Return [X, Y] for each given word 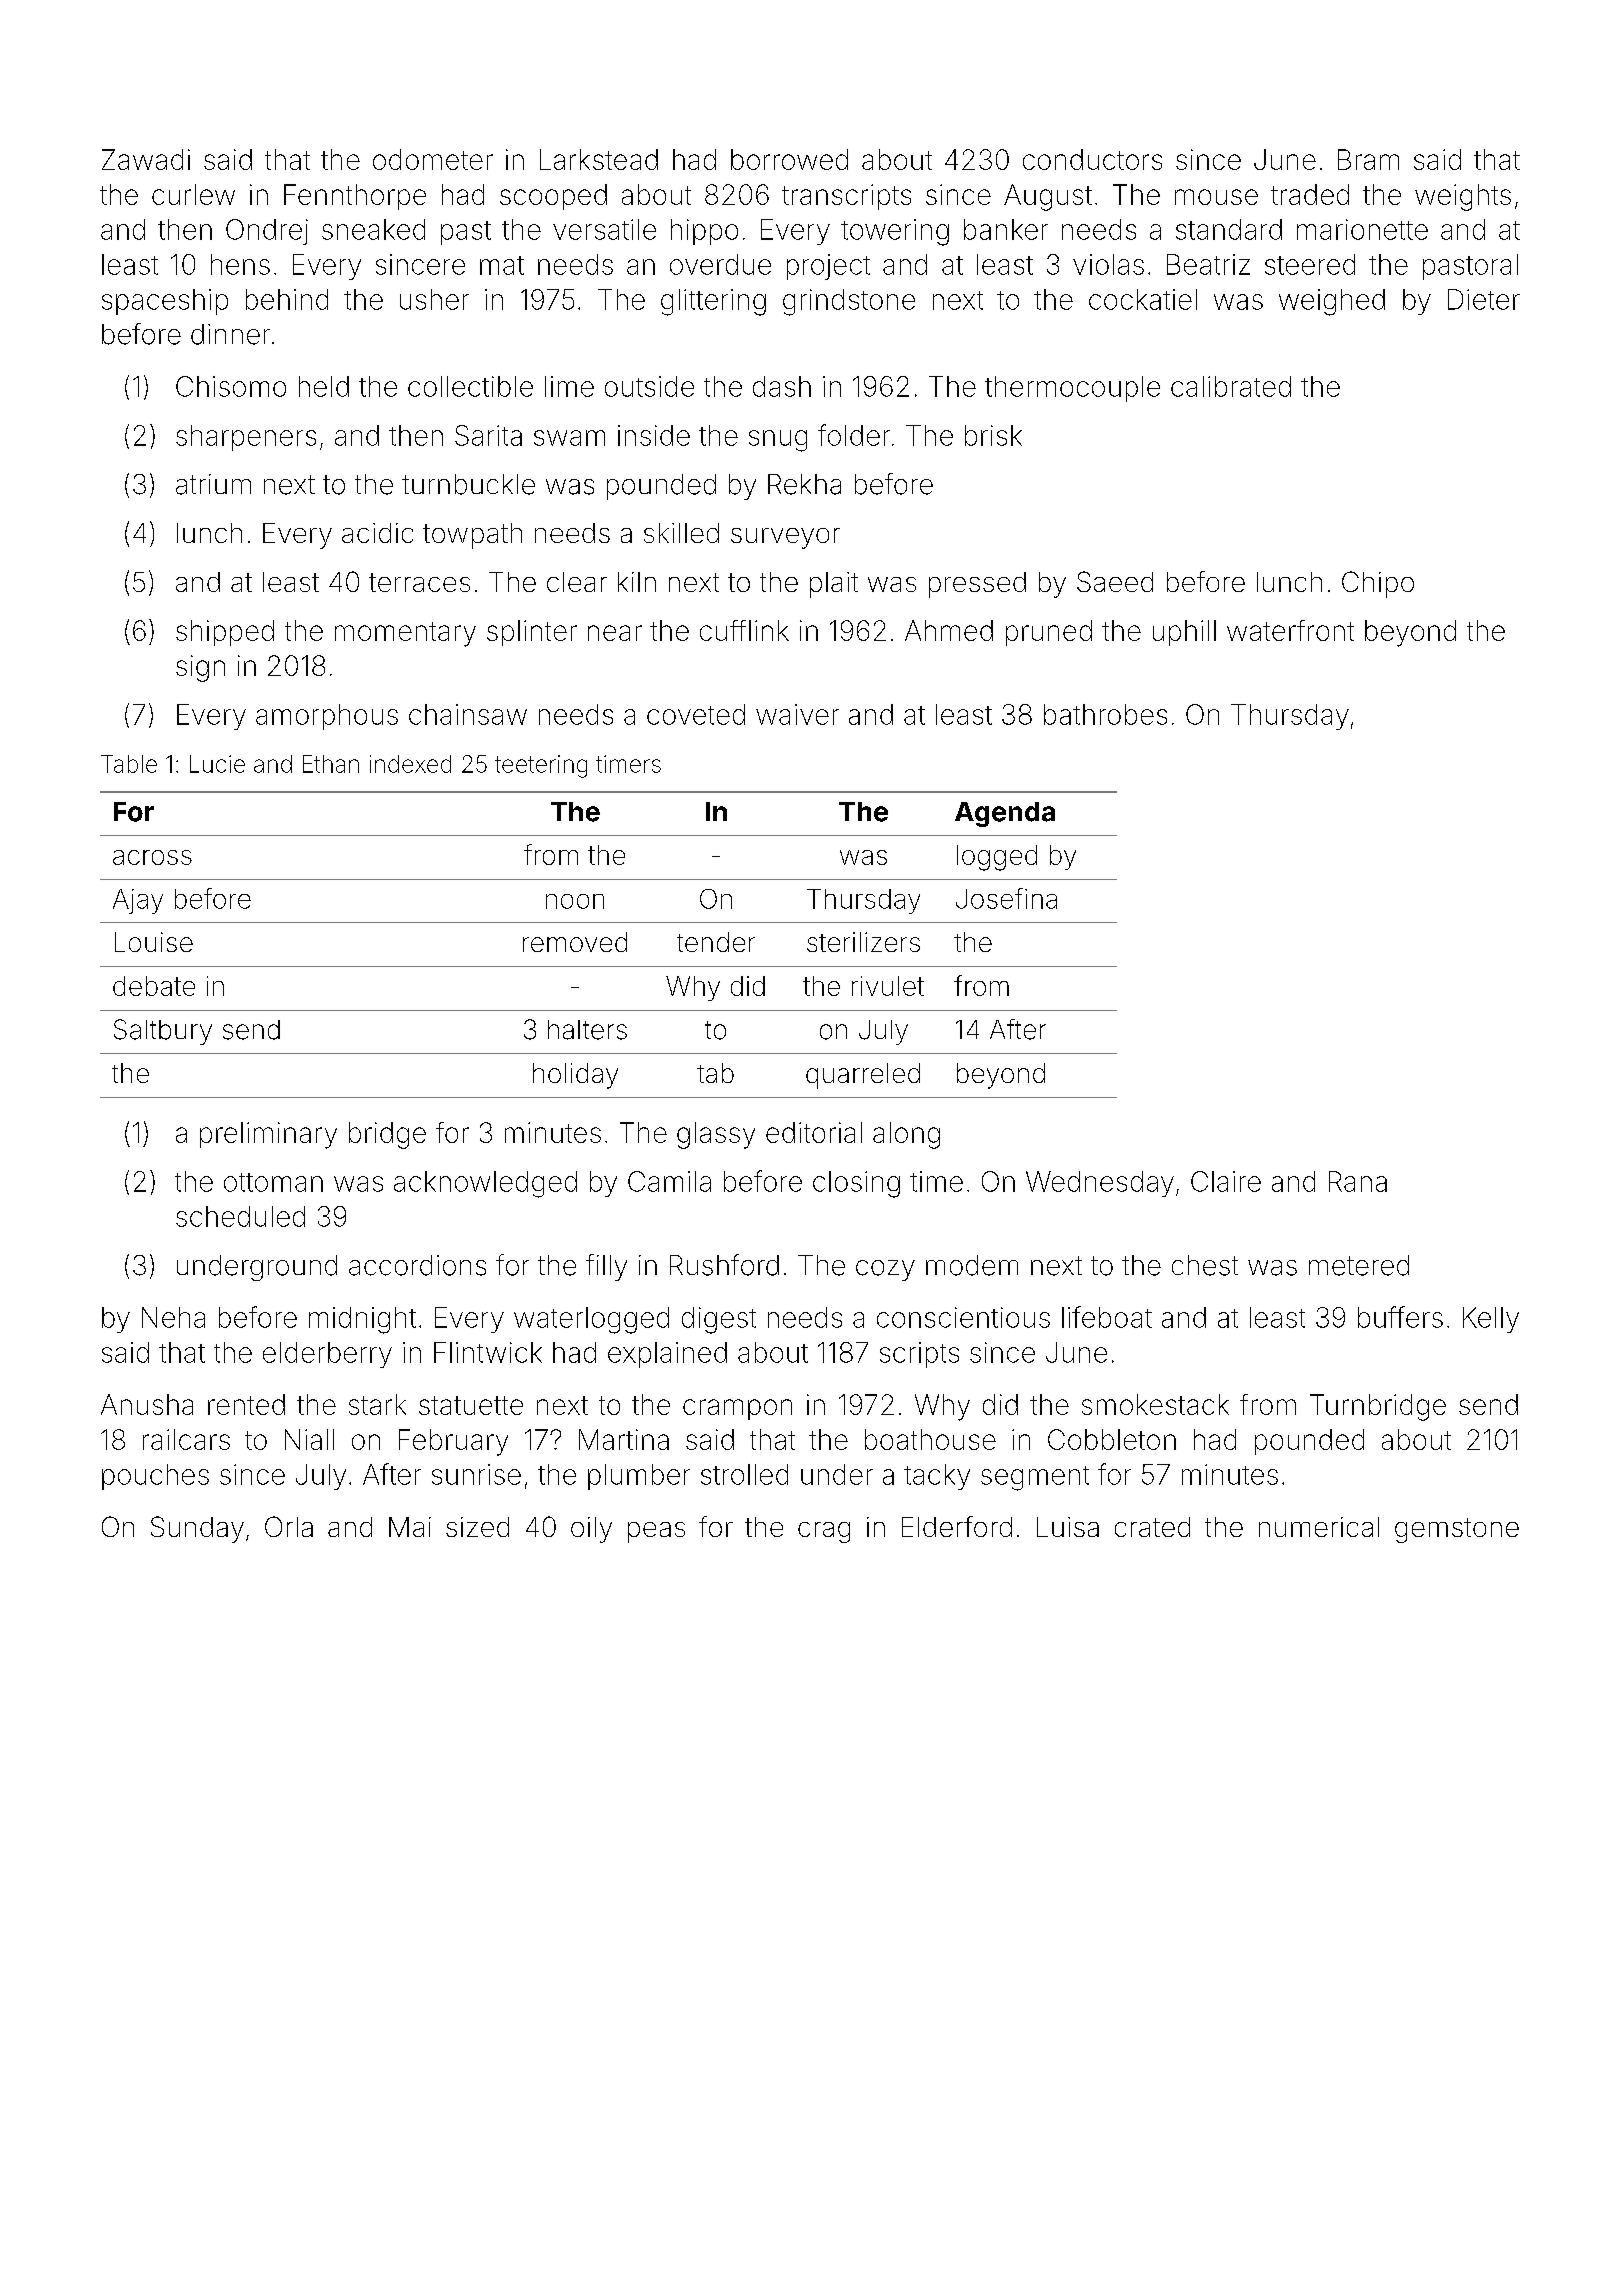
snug [778, 441]
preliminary [268, 1135]
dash [782, 386]
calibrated [1231, 386]
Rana [1358, 1181]
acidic [377, 533]
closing [856, 1184]
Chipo [1378, 584]
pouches [155, 1477]
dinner [230, 334]
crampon [737, 1409]
